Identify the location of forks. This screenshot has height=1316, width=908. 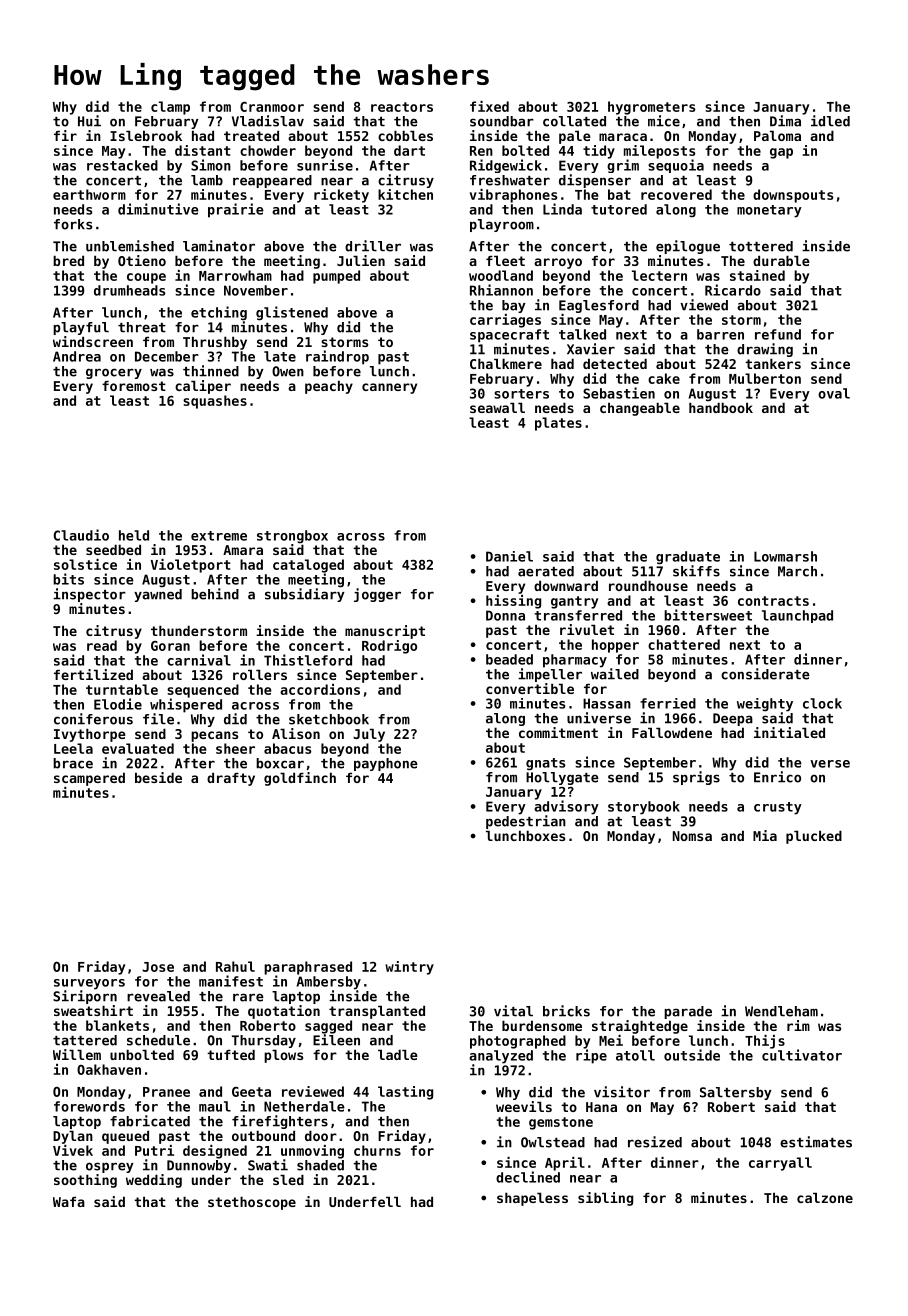
(73, 224).
